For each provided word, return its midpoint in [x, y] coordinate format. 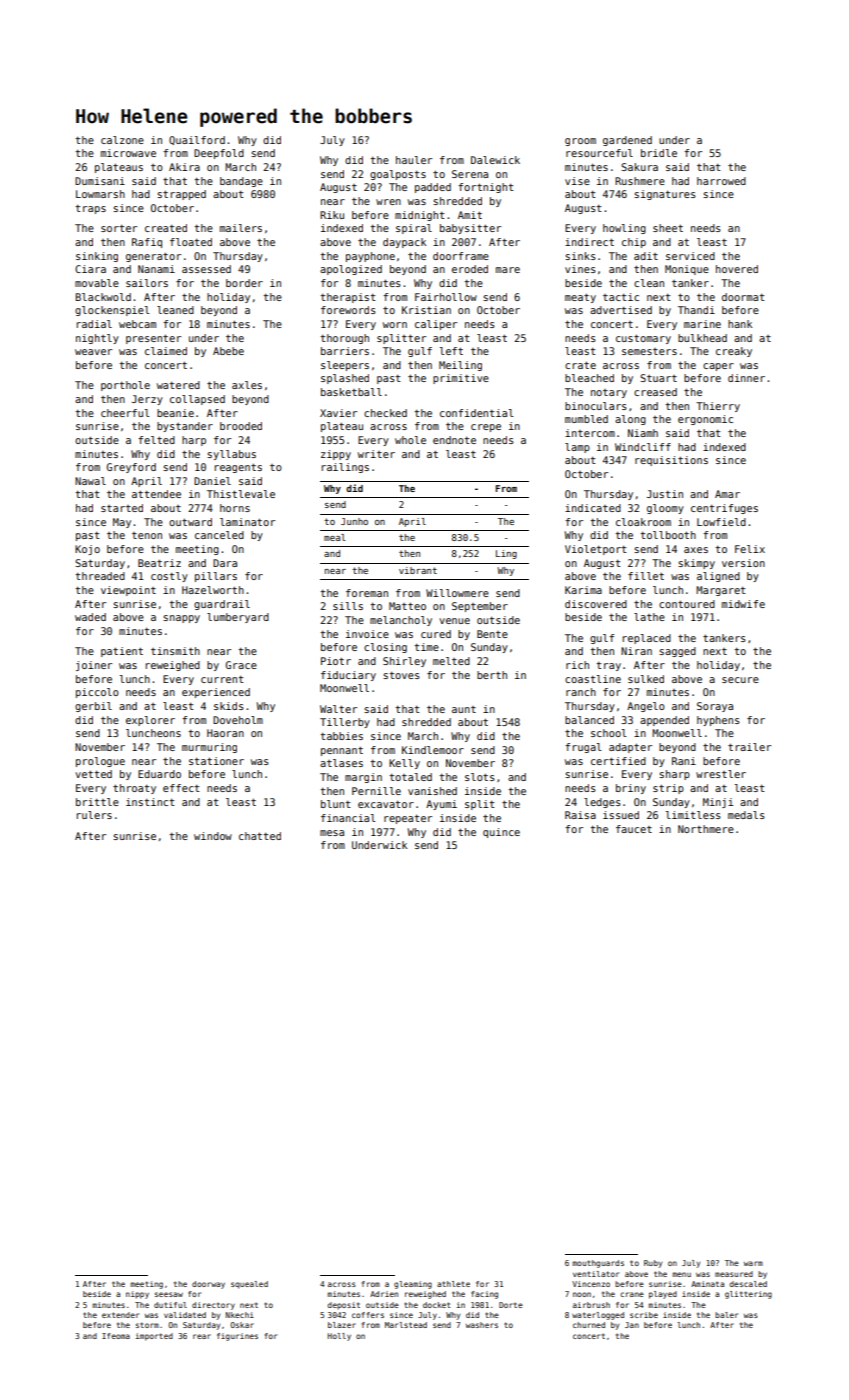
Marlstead [406, 1325]
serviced [690, 256]
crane [632, 1294]
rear [202, 1336]
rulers [94, 815]
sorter [119, 228]
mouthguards [598, 1264]
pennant [342, 751]
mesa [332, 833]
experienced [216, 693]
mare [508, 270]
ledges [602, 803]
